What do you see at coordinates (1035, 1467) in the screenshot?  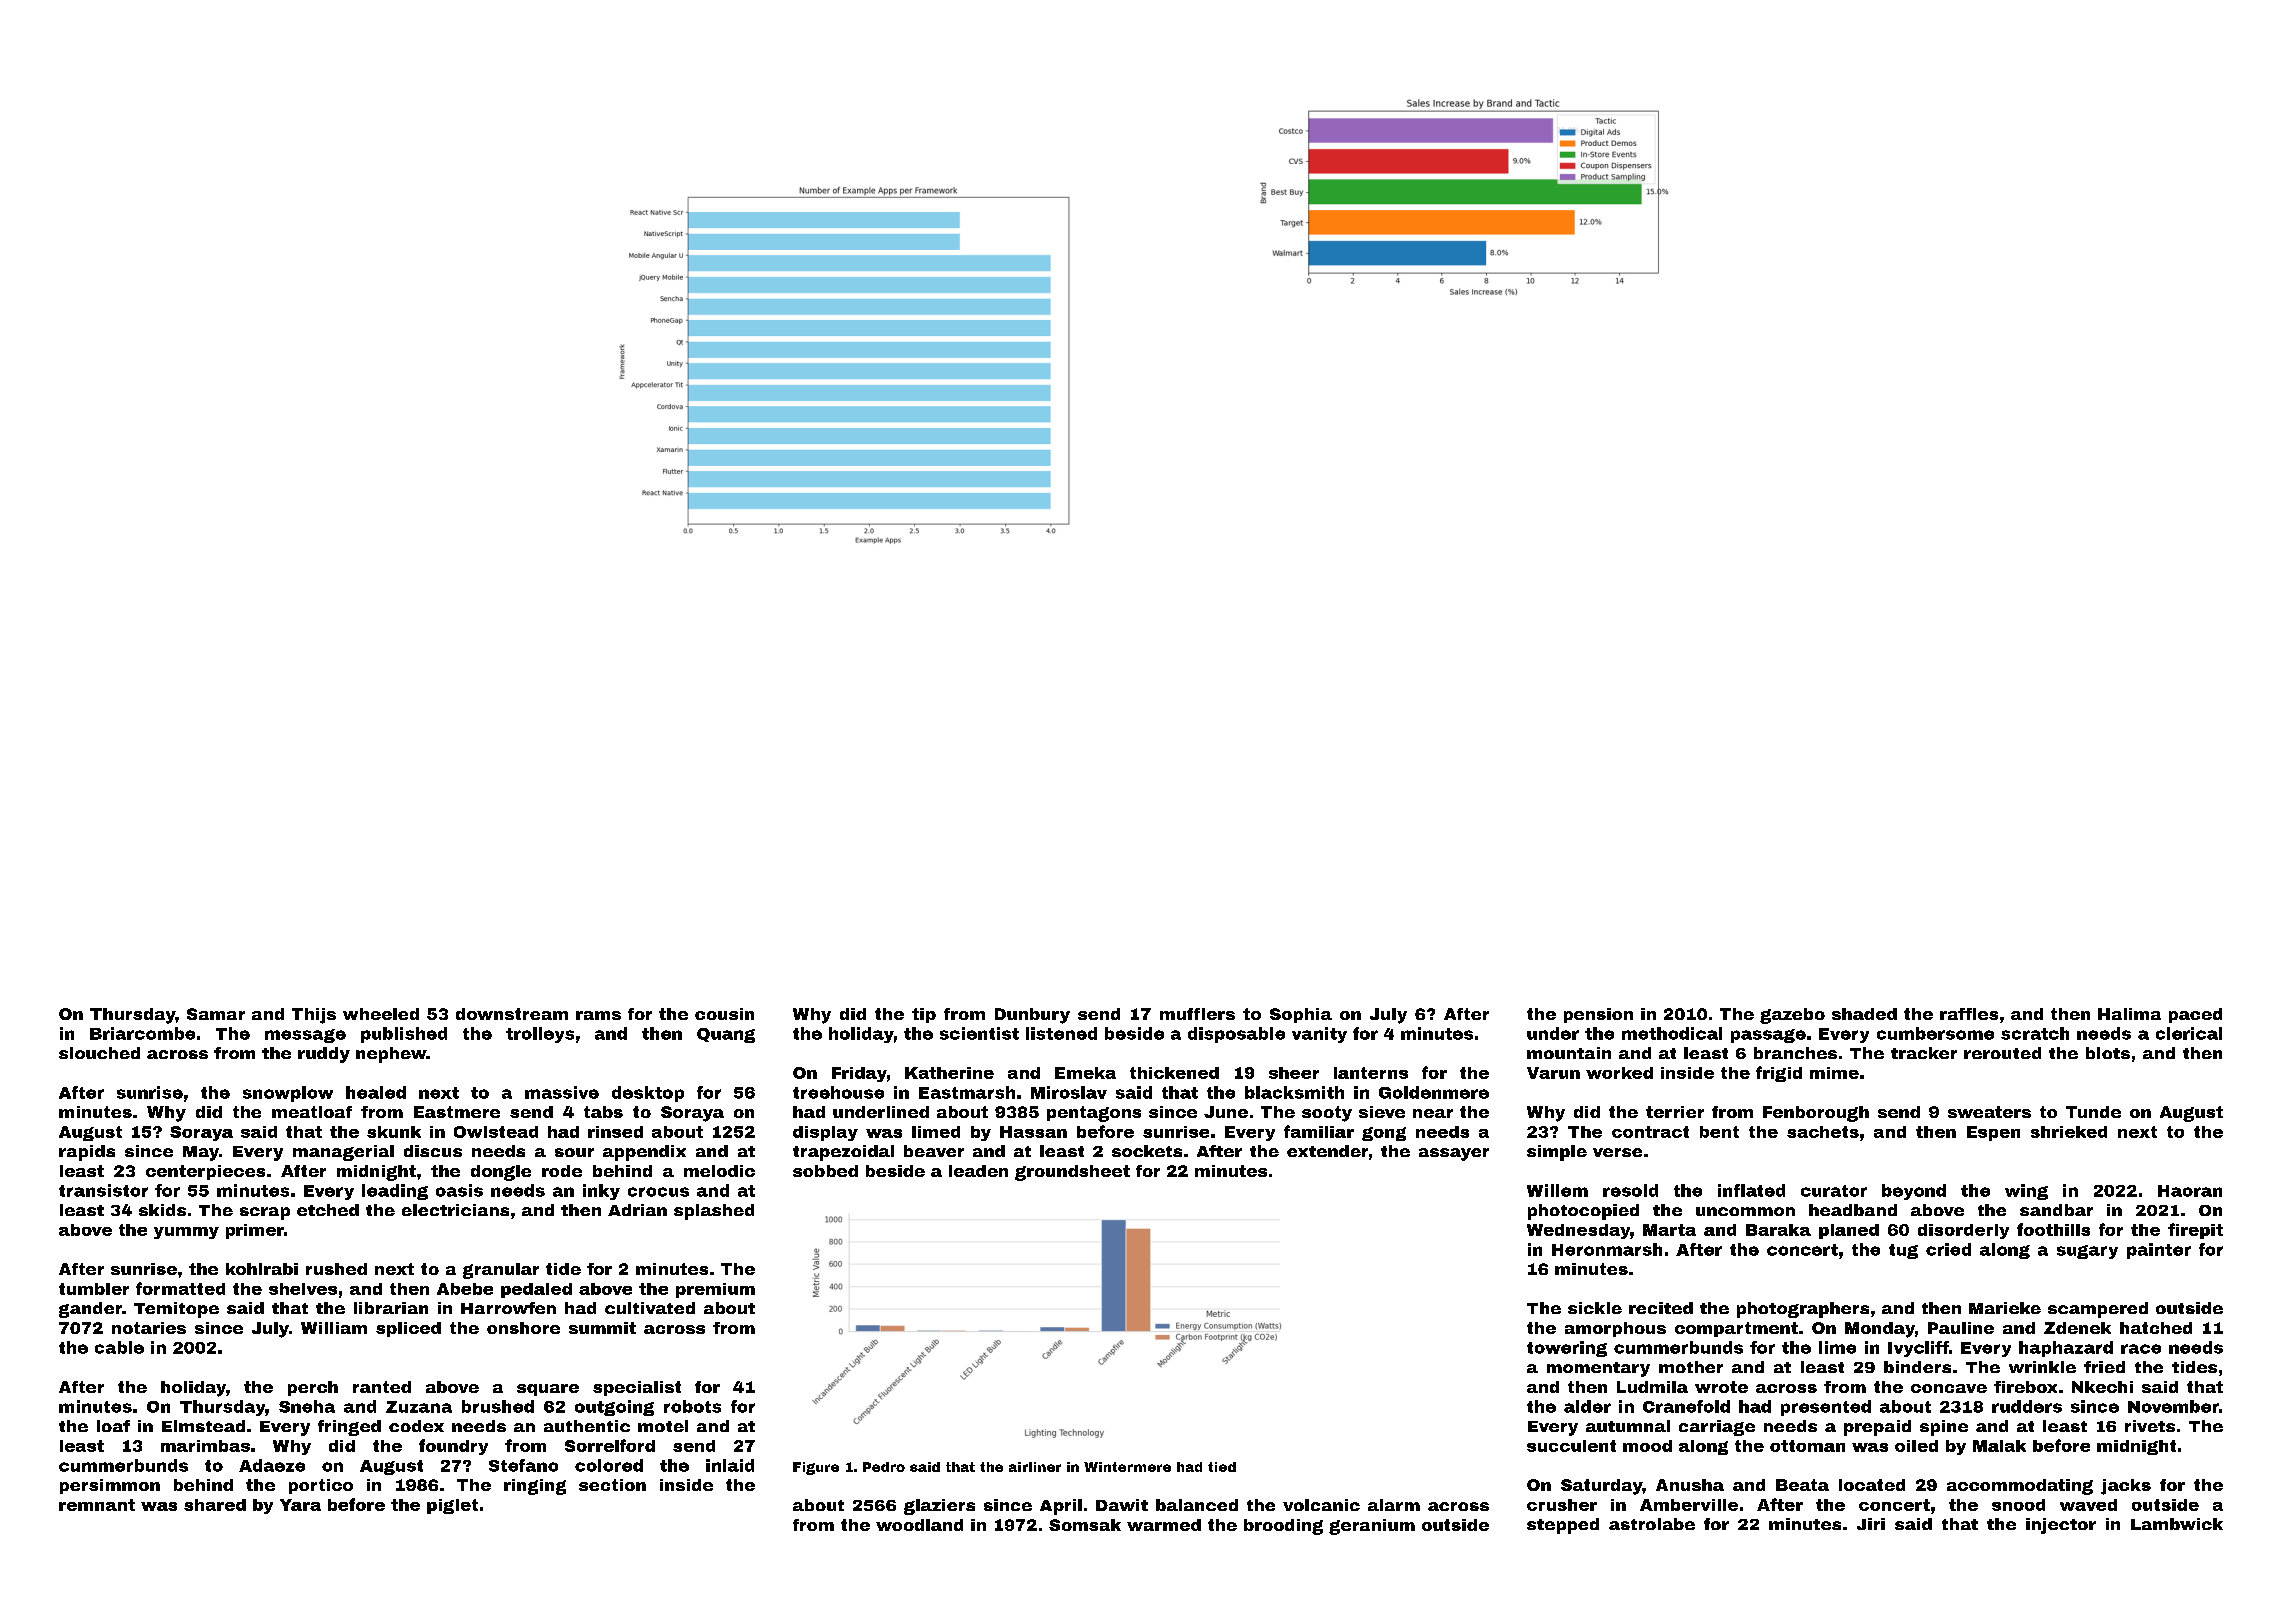 I see `airliner` at bounding box center [1035, 1467].
